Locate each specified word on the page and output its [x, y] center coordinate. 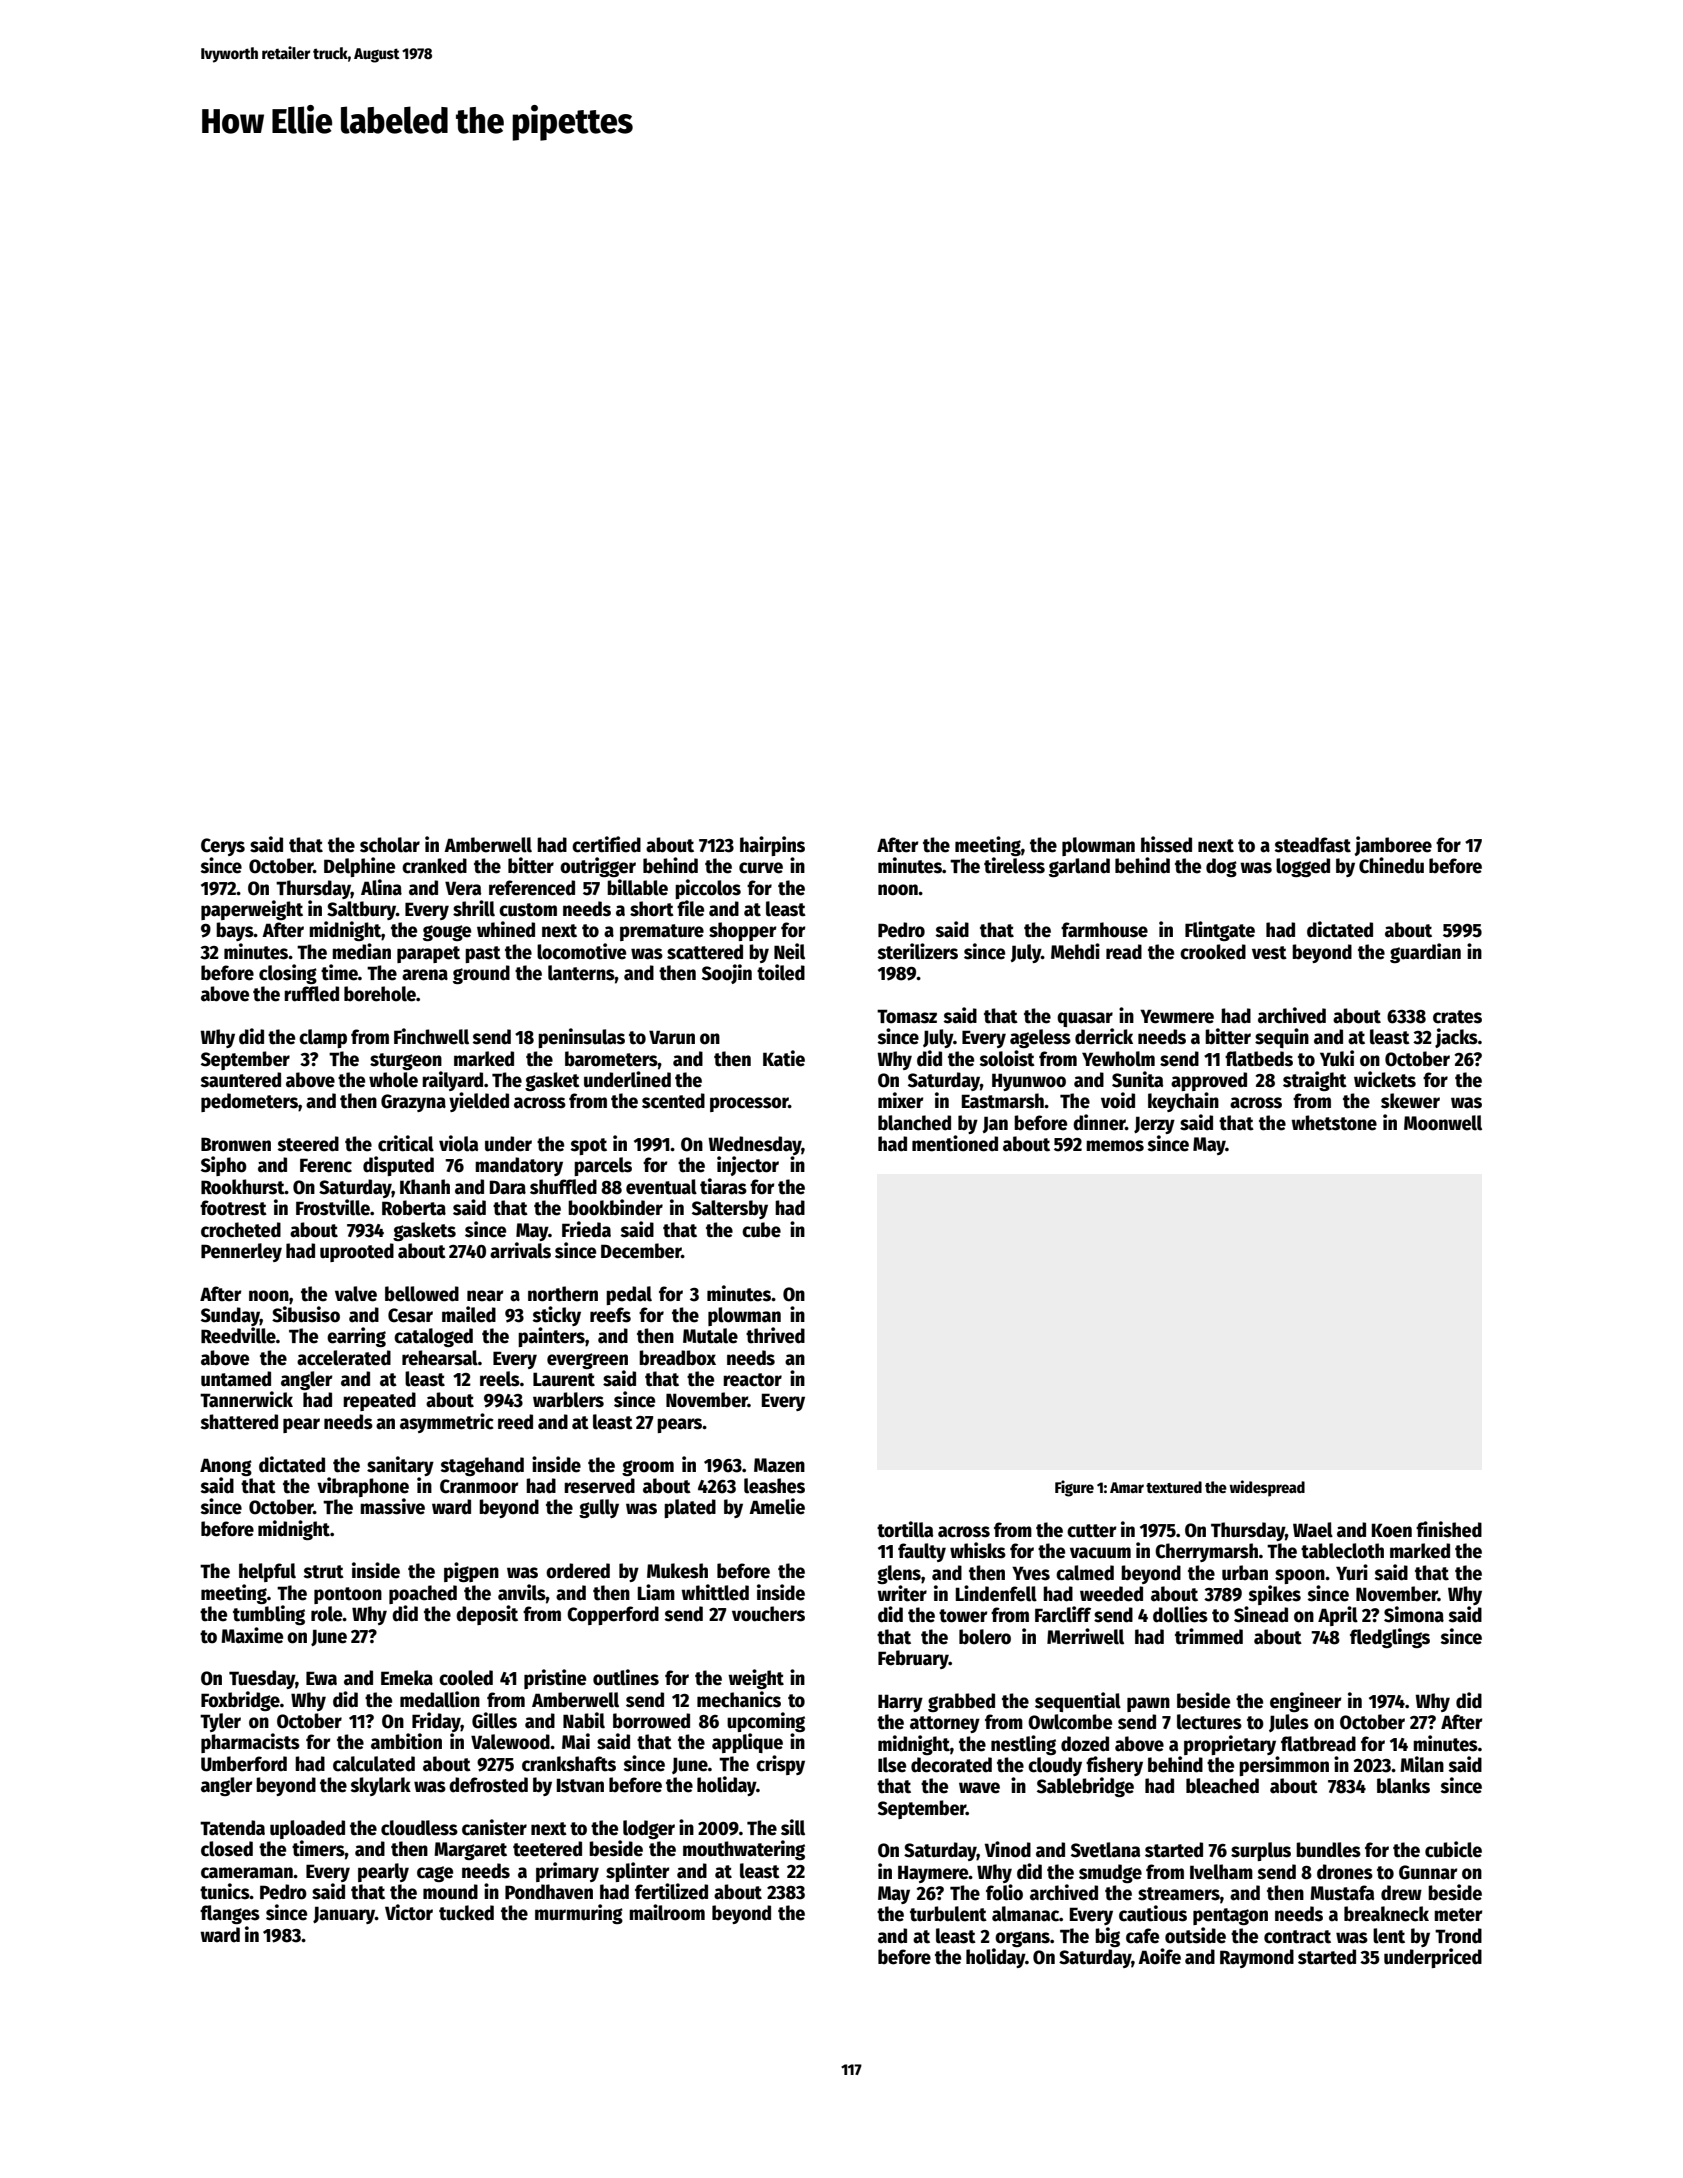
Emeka [407, 1678]
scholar [390, 845]
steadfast [1312, 845]
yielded [479, 1102]
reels [500, 1379]
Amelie [777, 1506]
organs [1022, 1939]
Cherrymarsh [1206, 1552]
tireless [1014, 865]
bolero [985, 1637]
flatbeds [1259, 1059]
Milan [1422, 1764]
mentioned [955, 1143]
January [344, 1915]
